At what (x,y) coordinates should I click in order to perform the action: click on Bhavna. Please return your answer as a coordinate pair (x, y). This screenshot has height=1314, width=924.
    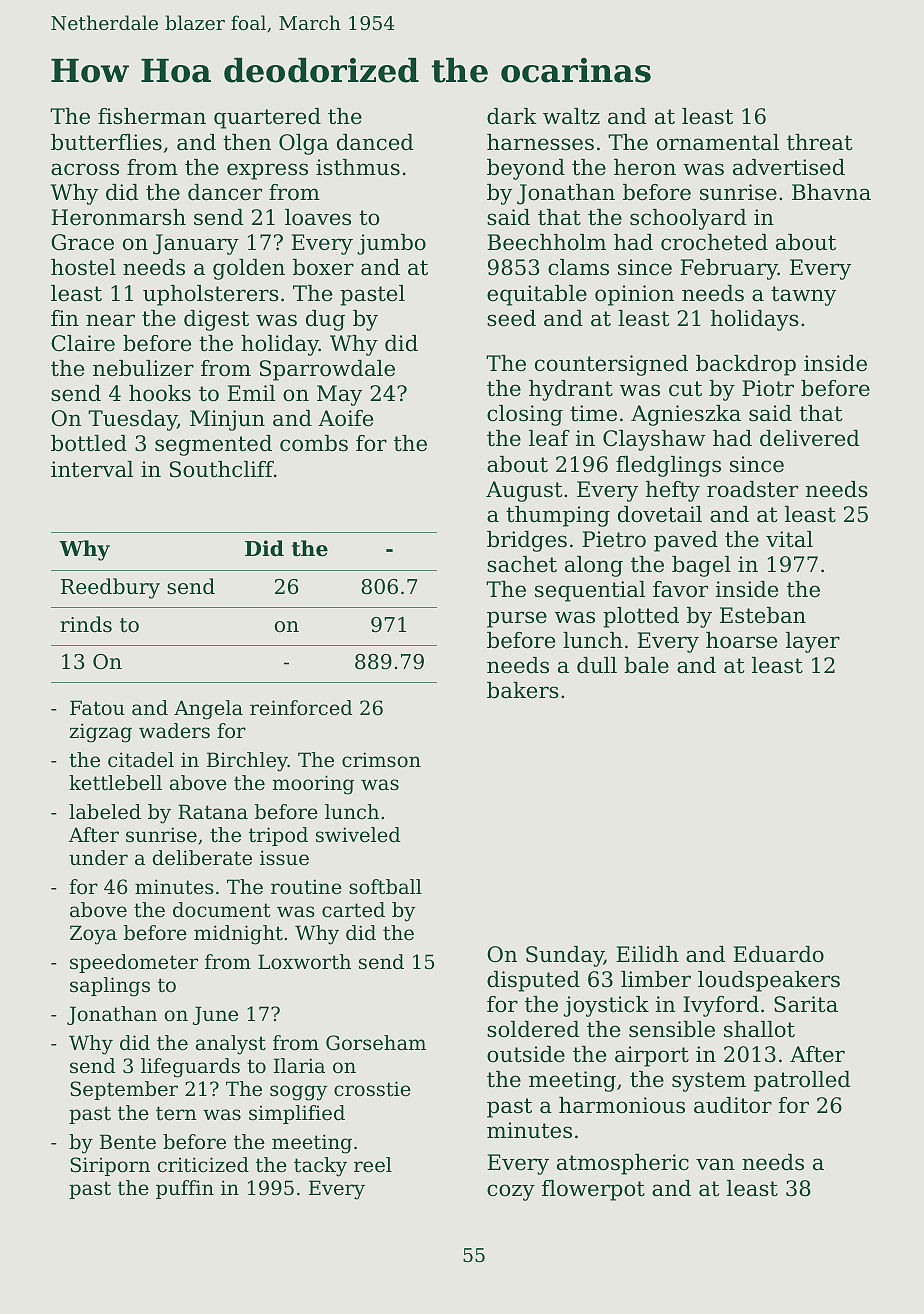
    Looking at the image, I should click on (831, 192).
